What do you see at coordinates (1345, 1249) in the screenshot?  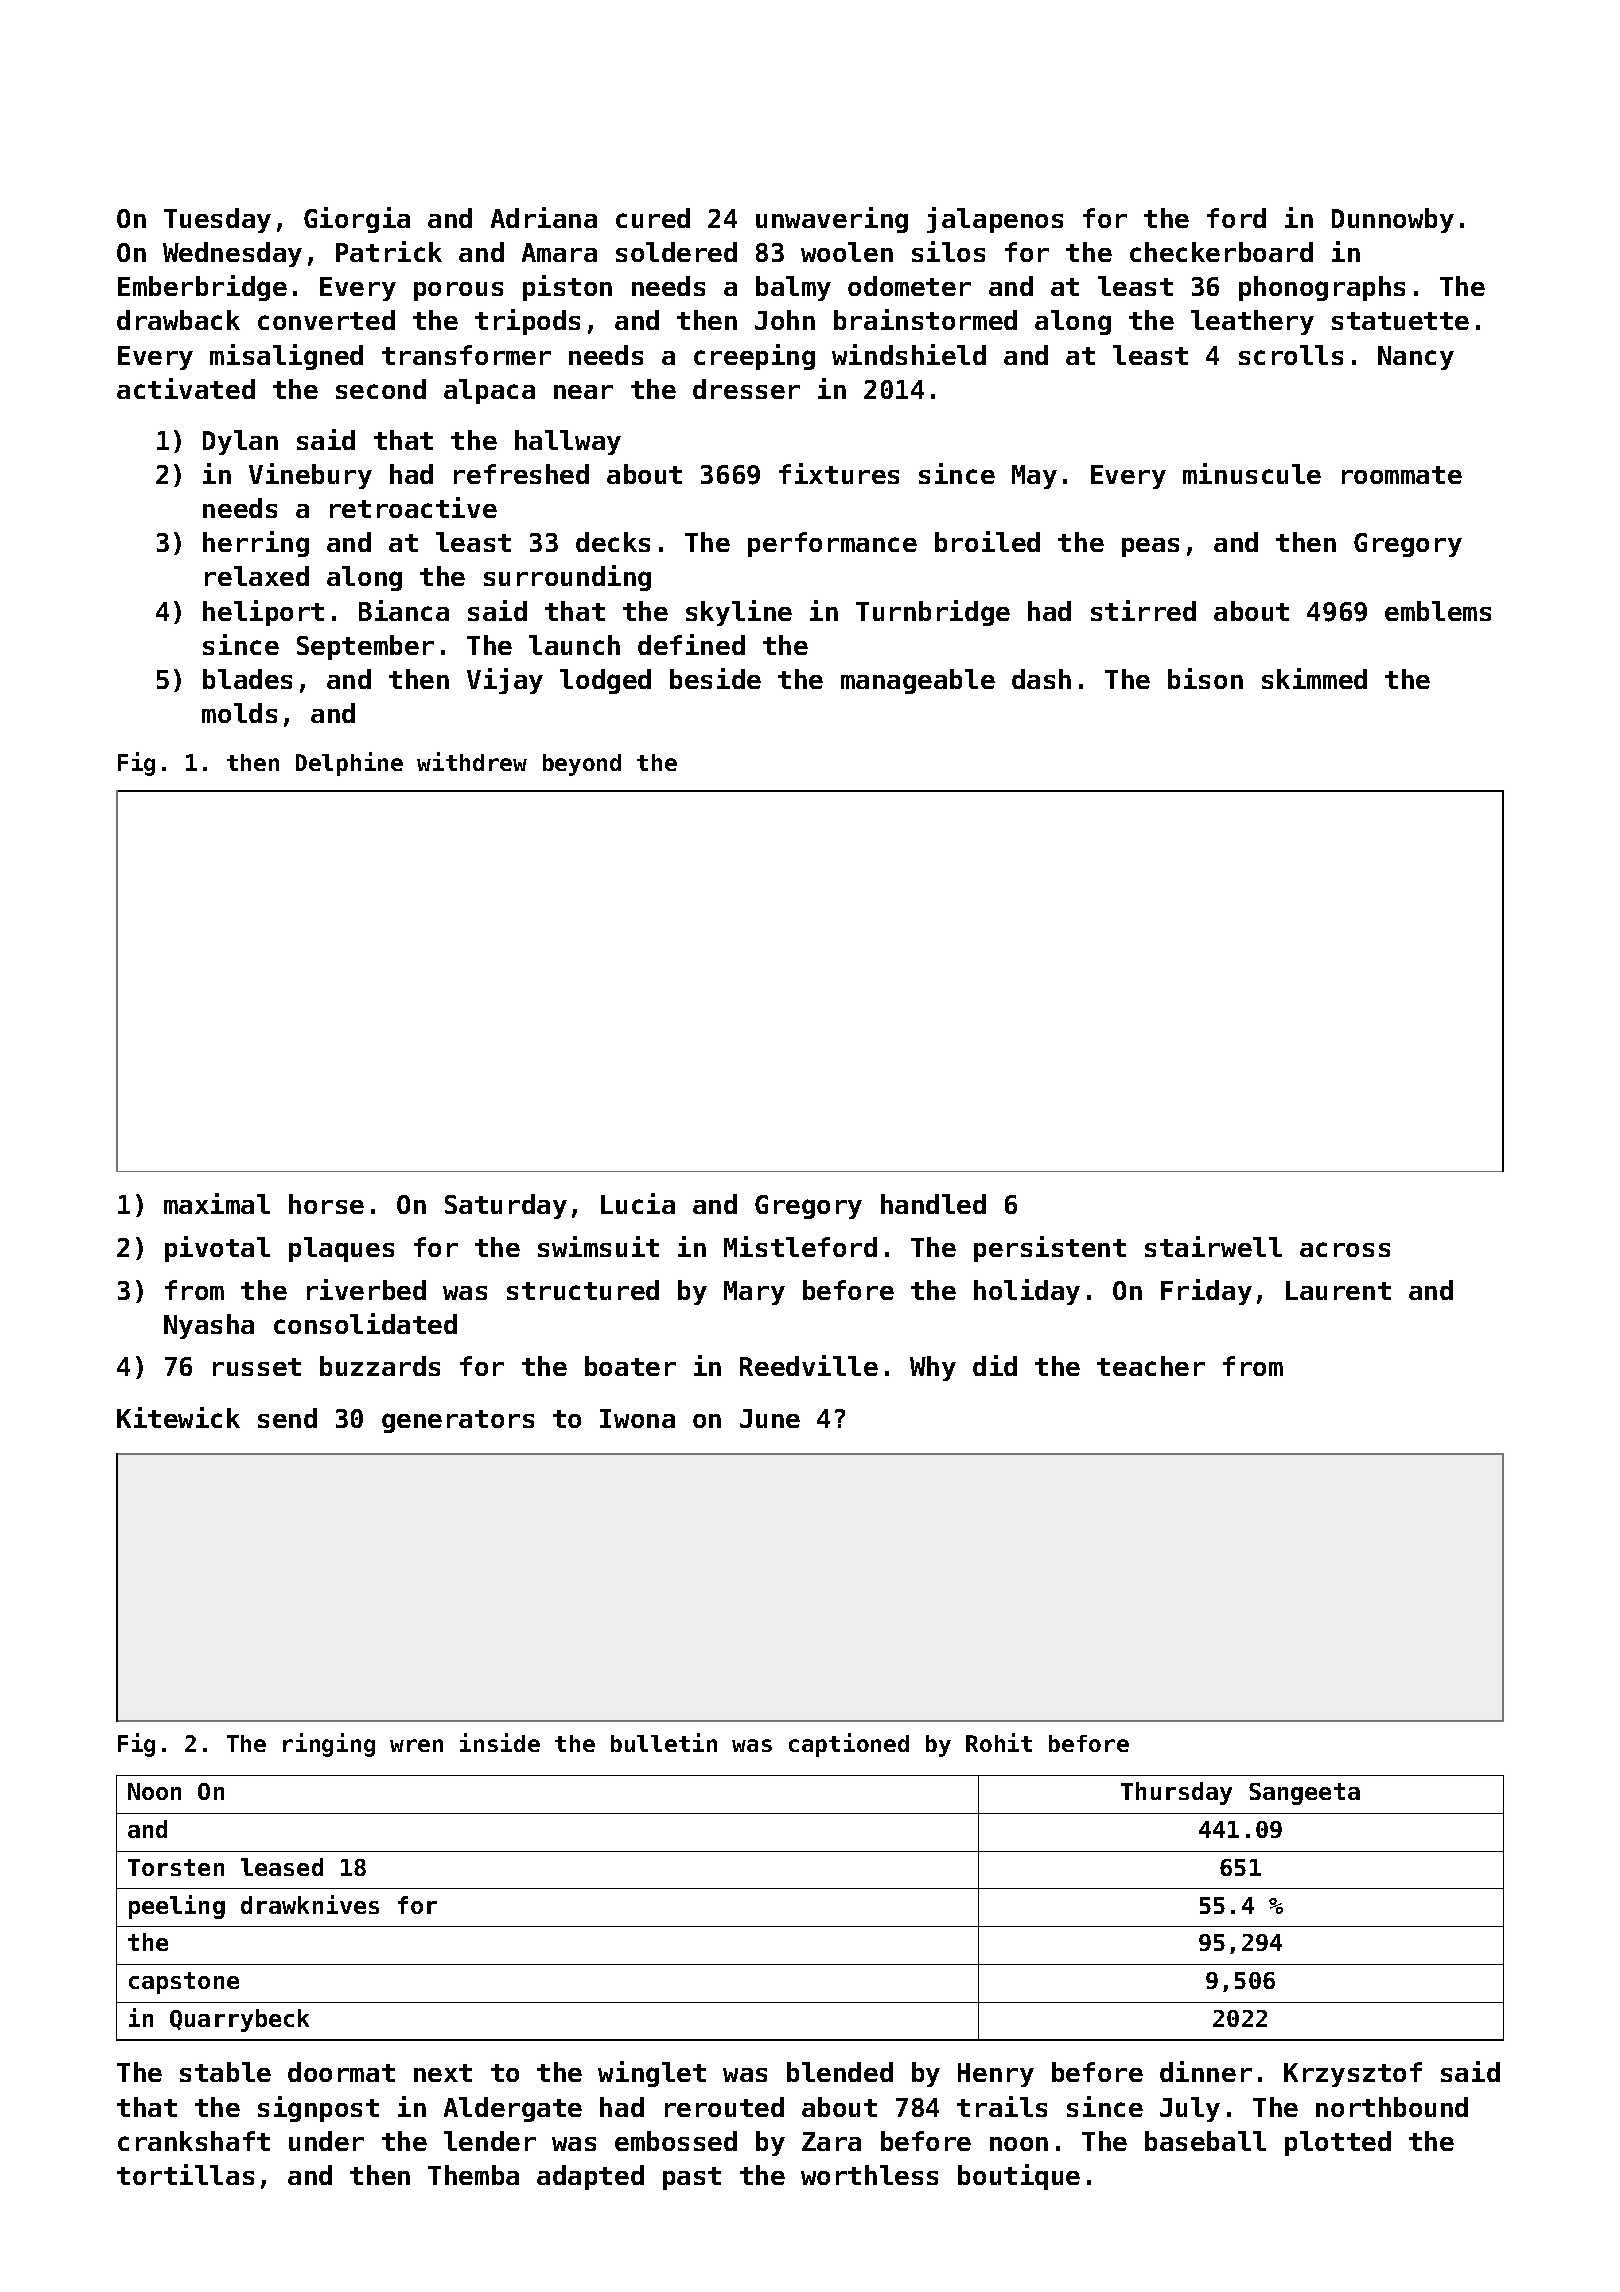 I see `across` at bounding box center [1345, 1249].
